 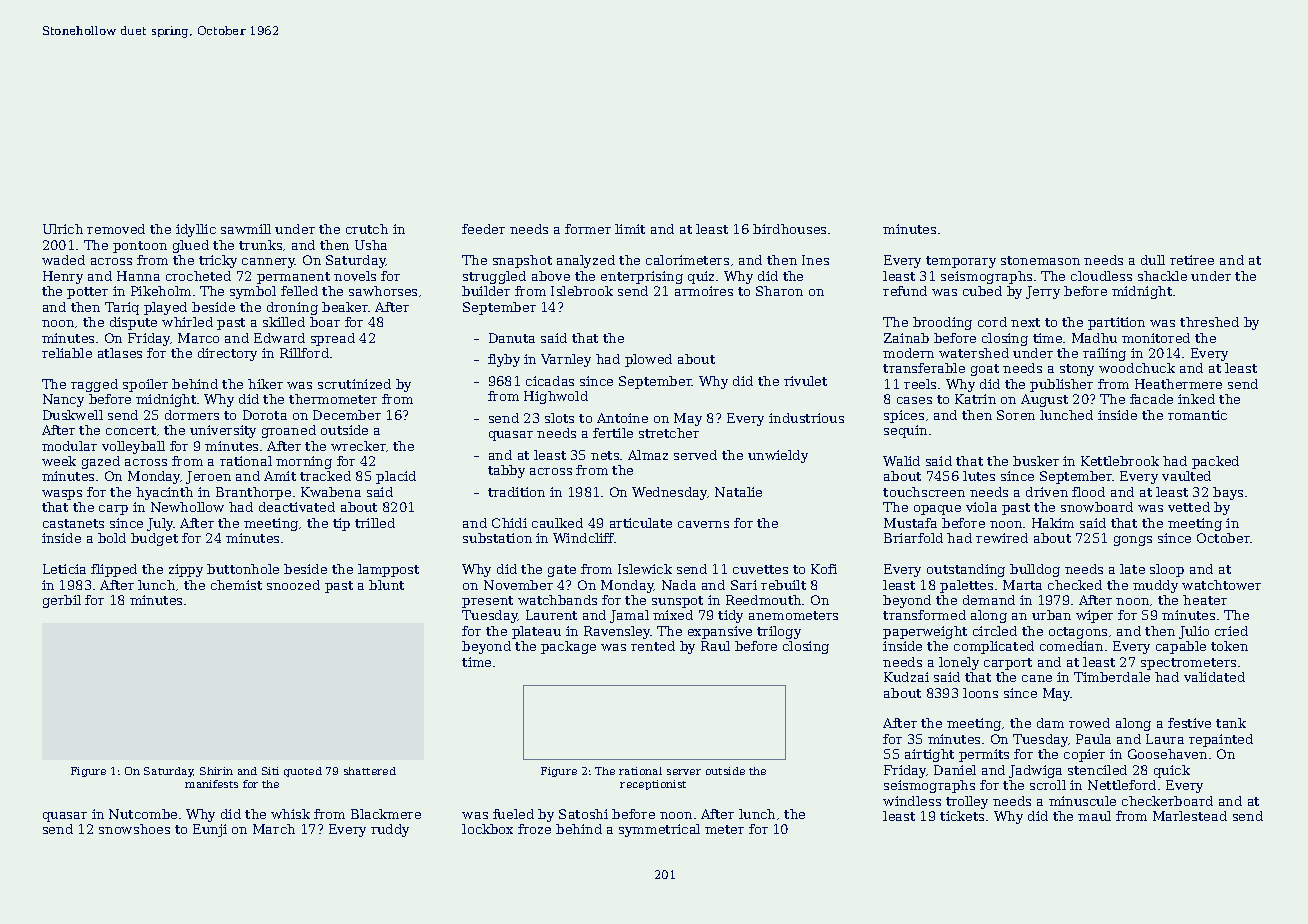 I want to click on Leticia, so click(x=64, y=569).
